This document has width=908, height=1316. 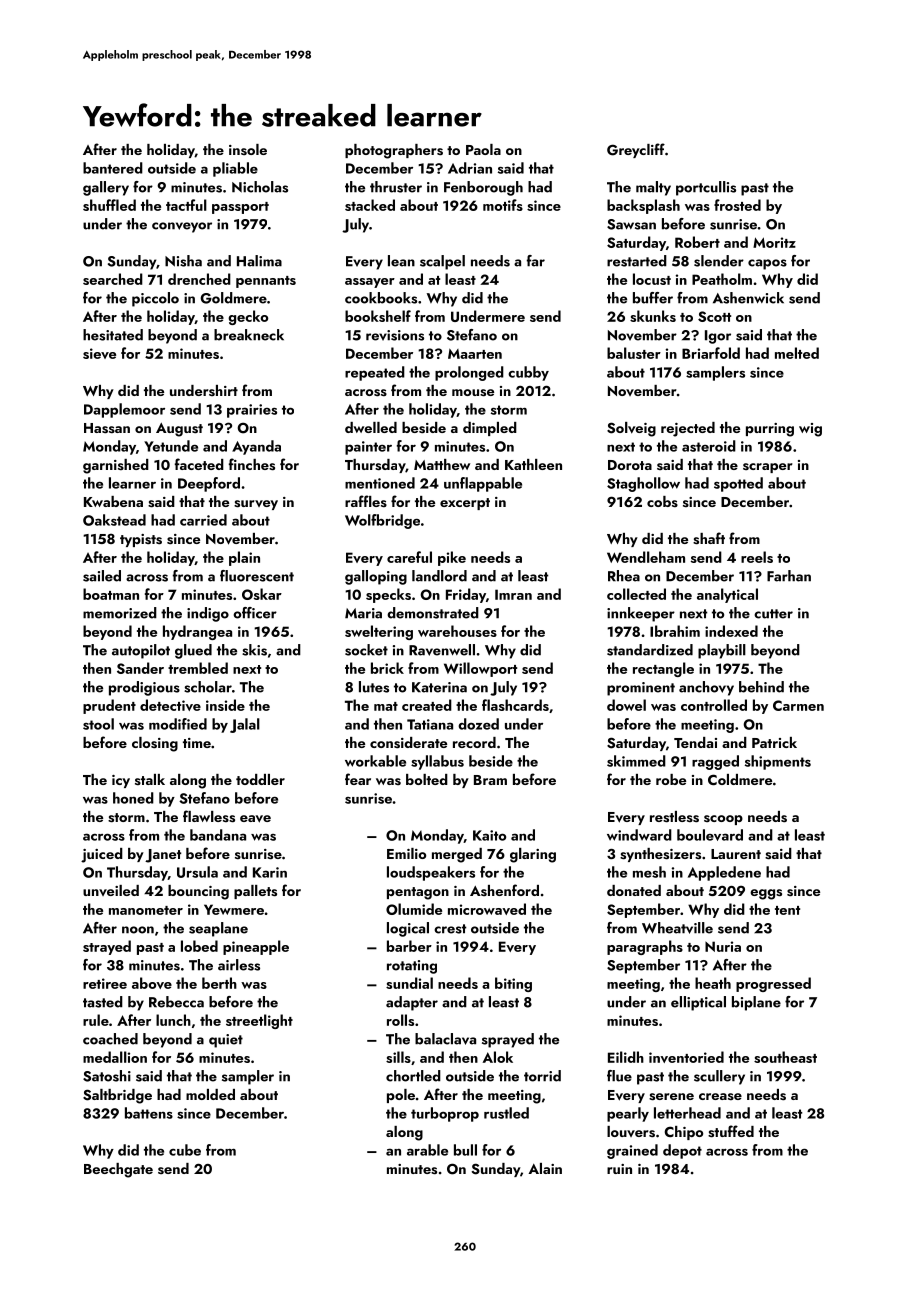 What do you see at coordinates (248, 149) in the document?
I see `insole` at bounding box center [248, 149].
